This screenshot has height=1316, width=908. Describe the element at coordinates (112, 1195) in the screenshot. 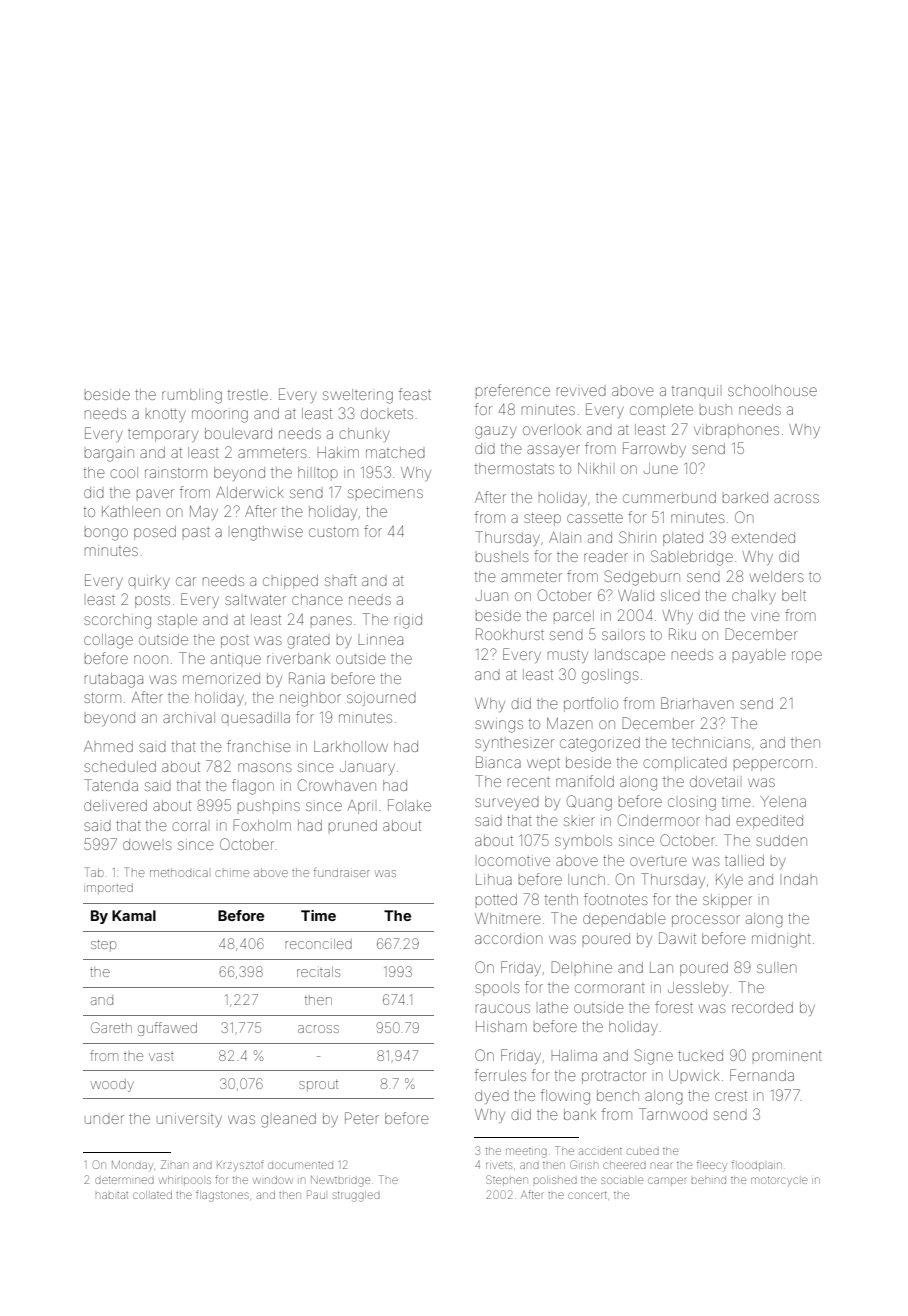

I see `habitat` at that location.
